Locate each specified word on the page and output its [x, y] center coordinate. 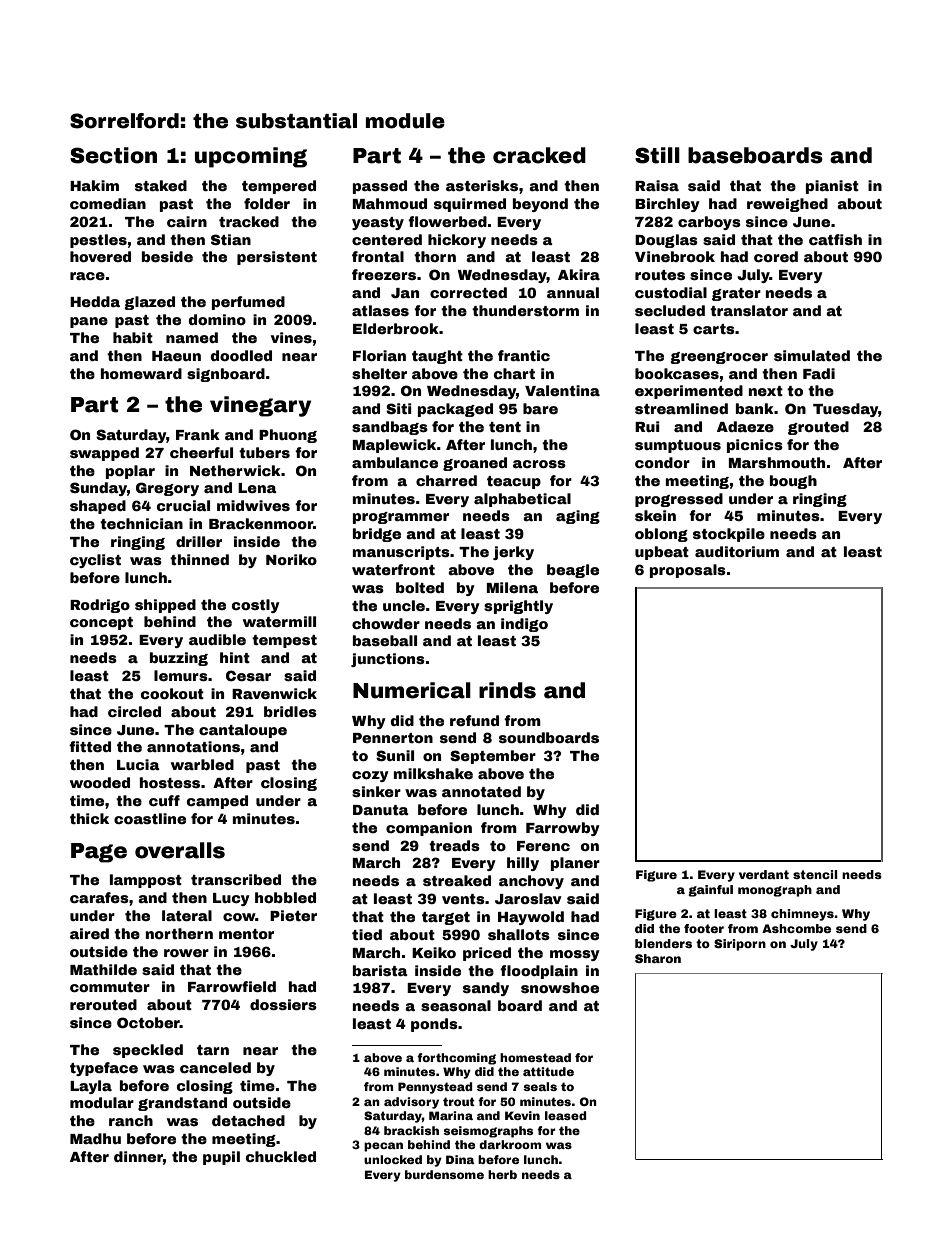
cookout [172, 693]
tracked [249, 221]
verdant [764, 874]
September [493, 757]
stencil [815, 874]
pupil [221, 1158]
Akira [579, 274]
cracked [539, 155]
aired [89, 933]
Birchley [667, 205]
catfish [835, 239]
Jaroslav [528, 898]
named [192, 337]
